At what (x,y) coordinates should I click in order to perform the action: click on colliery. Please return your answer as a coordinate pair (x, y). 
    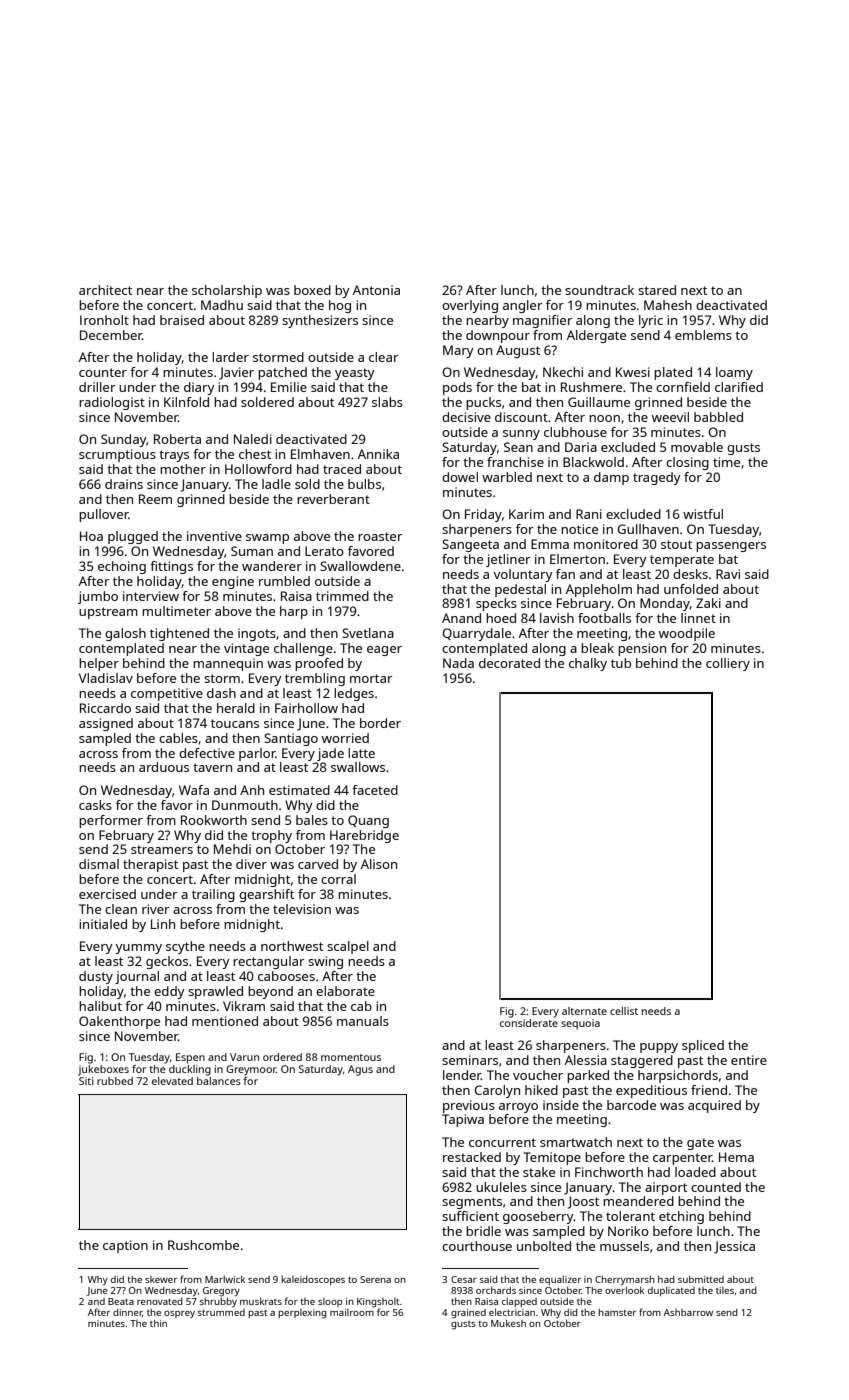
    Looking at the image, I should click on (728, 664).
